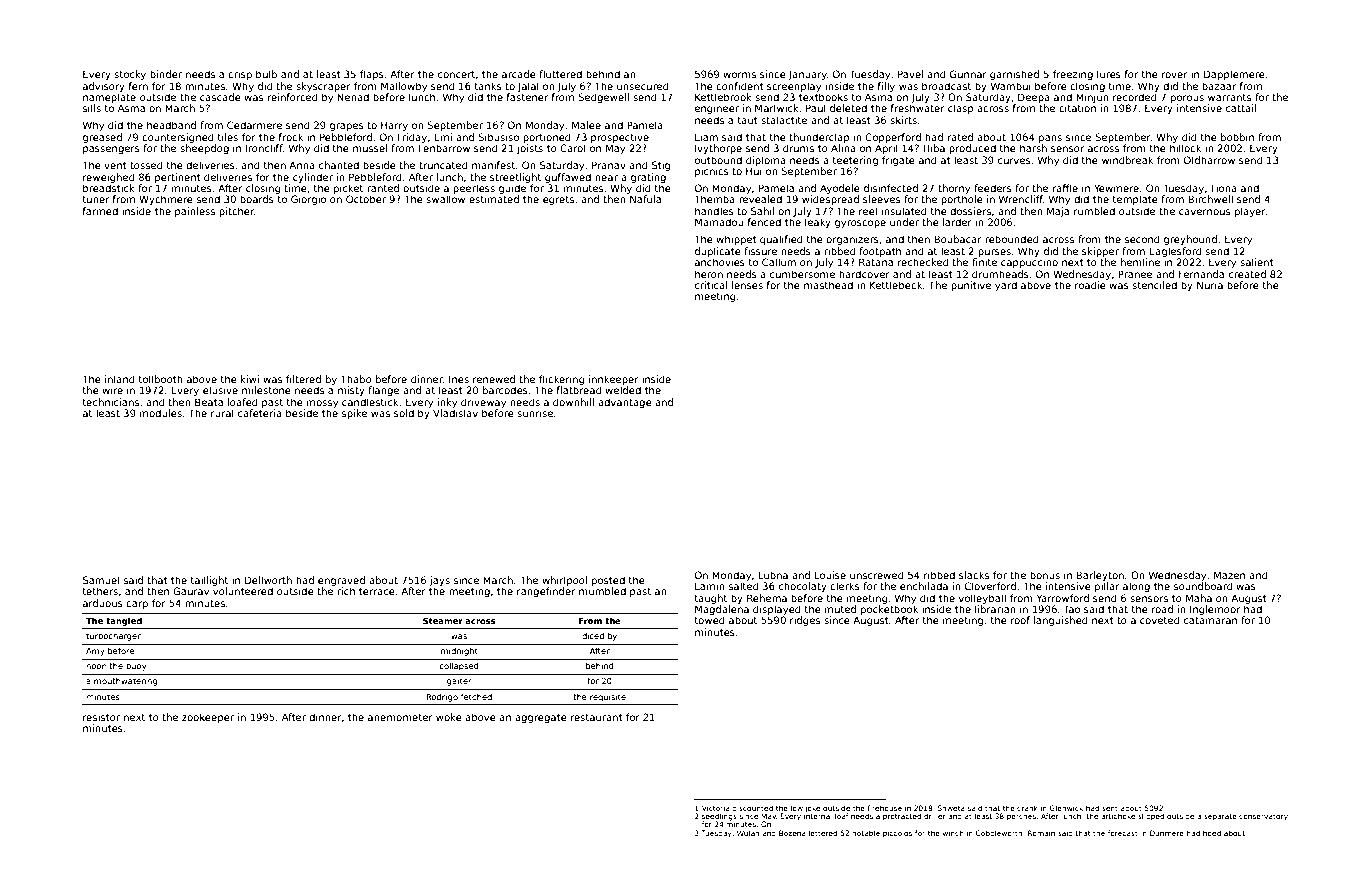 This page has height=887, width=1372. I want to click on confident, so click(740, 86).
